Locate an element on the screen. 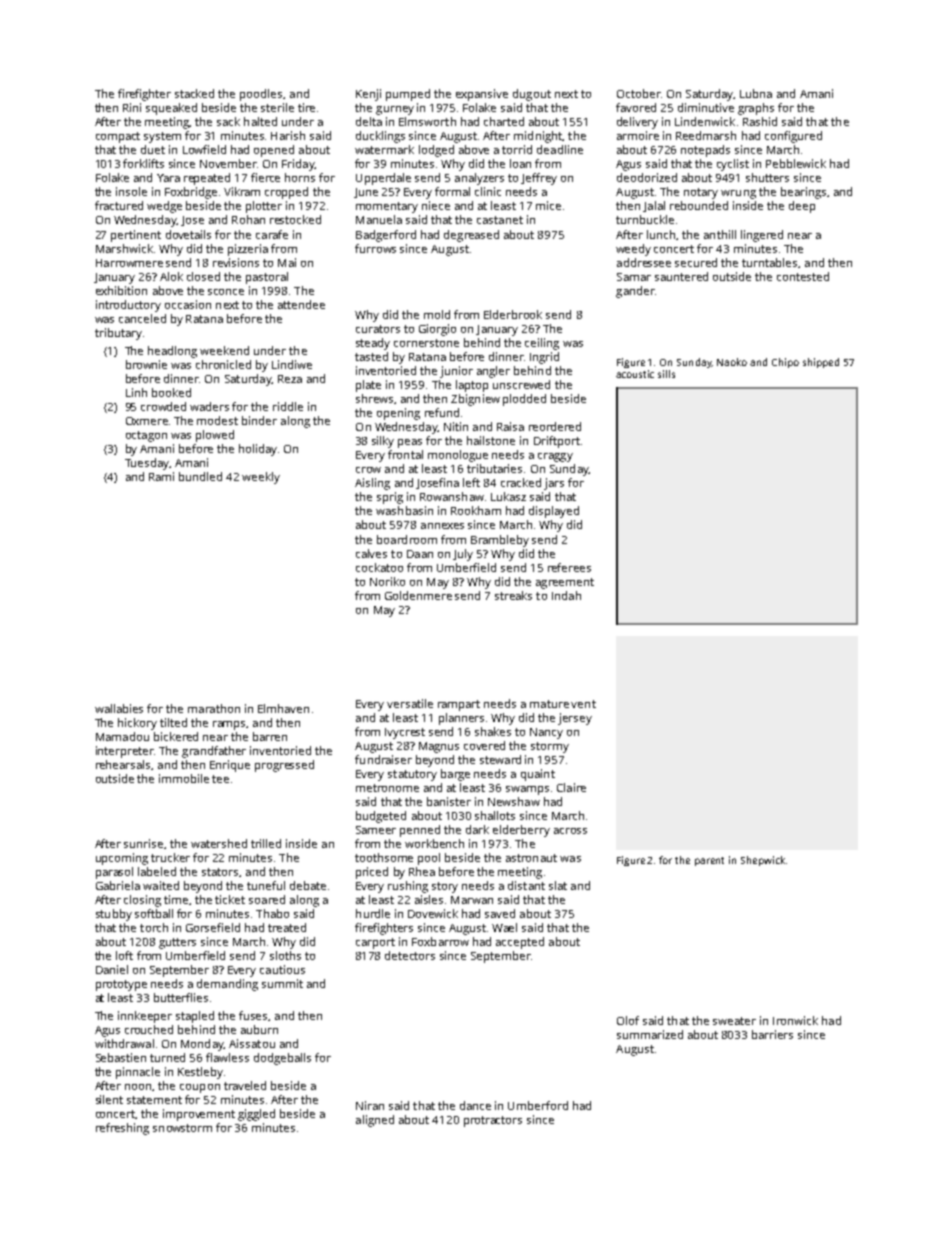 The width and height of the screenshot is (952, 1233). Foxbarrow is located at coordinates (440, 941).
